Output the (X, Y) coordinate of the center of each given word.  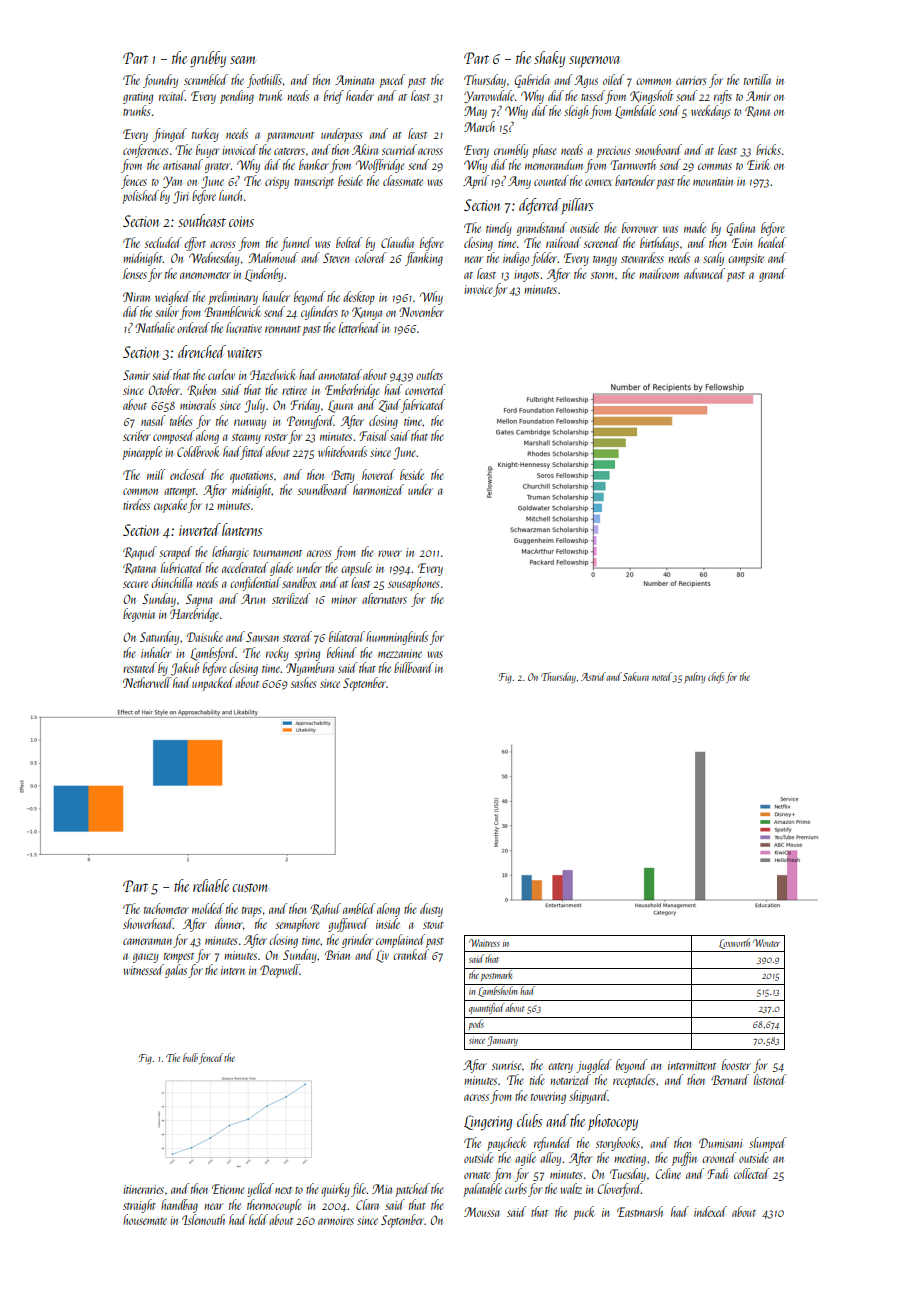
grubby (208, 59)
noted (662, 677)
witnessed (143, 969)
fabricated (423, 406)
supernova (594, 62)
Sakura (636, 676)
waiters (244, 352)
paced (392, 81)
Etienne (228, 1189)
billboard (413, 667)
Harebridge (194, 615)
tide (537, 1079)
